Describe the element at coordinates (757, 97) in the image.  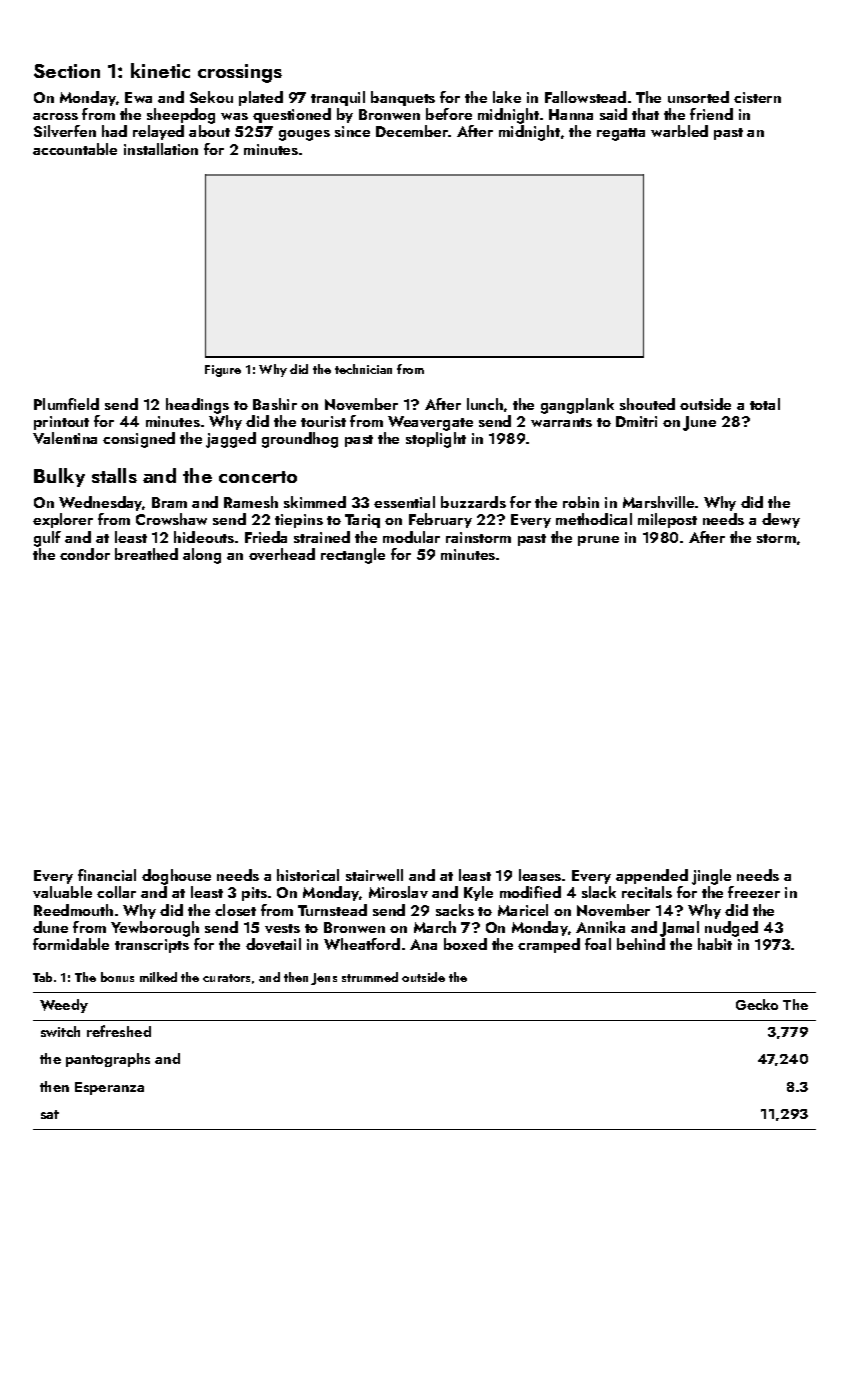
I see `cistern` at that location.
